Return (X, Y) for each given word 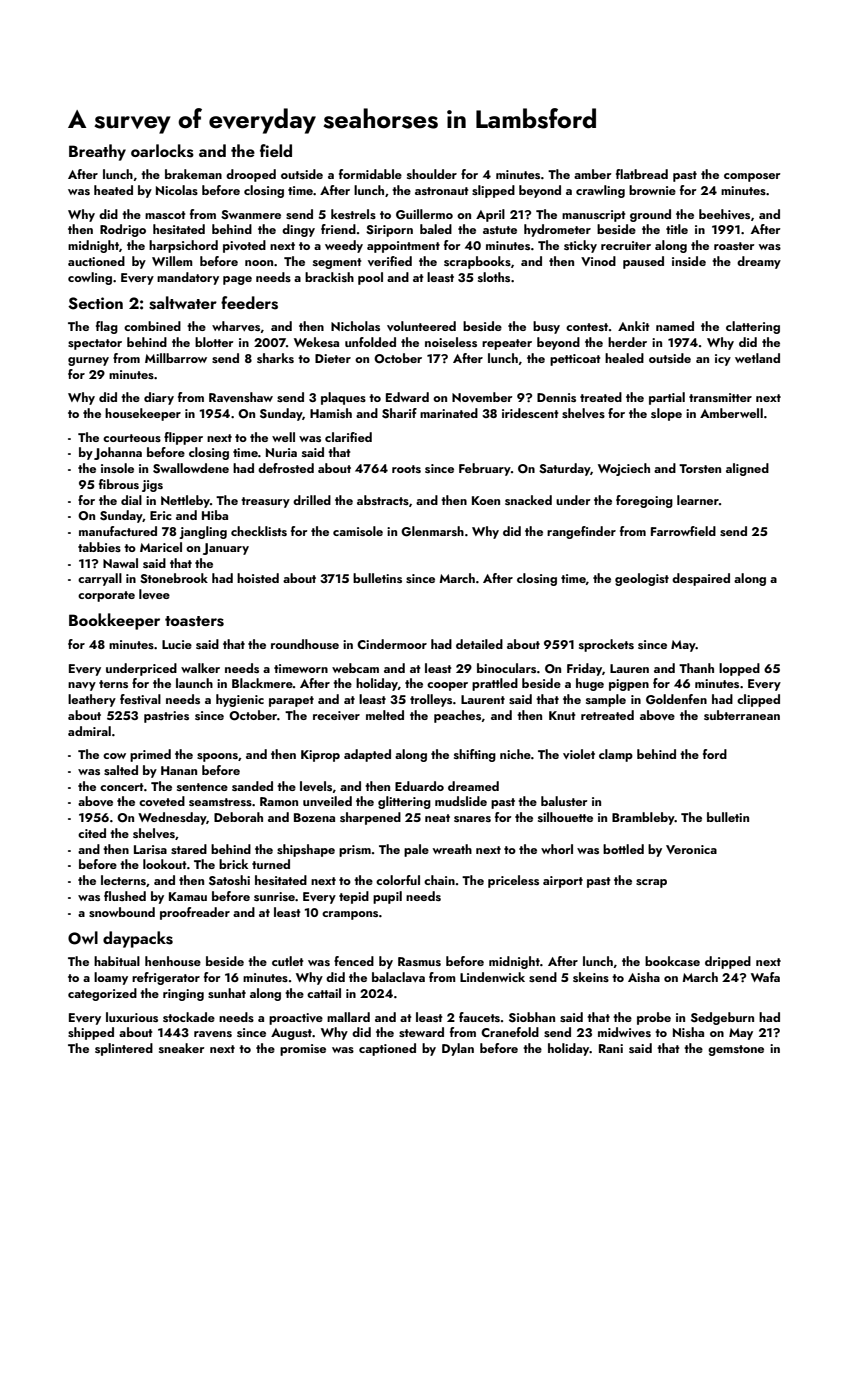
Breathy (97, 152)
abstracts (383, 500)
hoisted (258, 578)
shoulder (432, 174)
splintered (124, 1049)
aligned (747, 469)
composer (752, 177)
